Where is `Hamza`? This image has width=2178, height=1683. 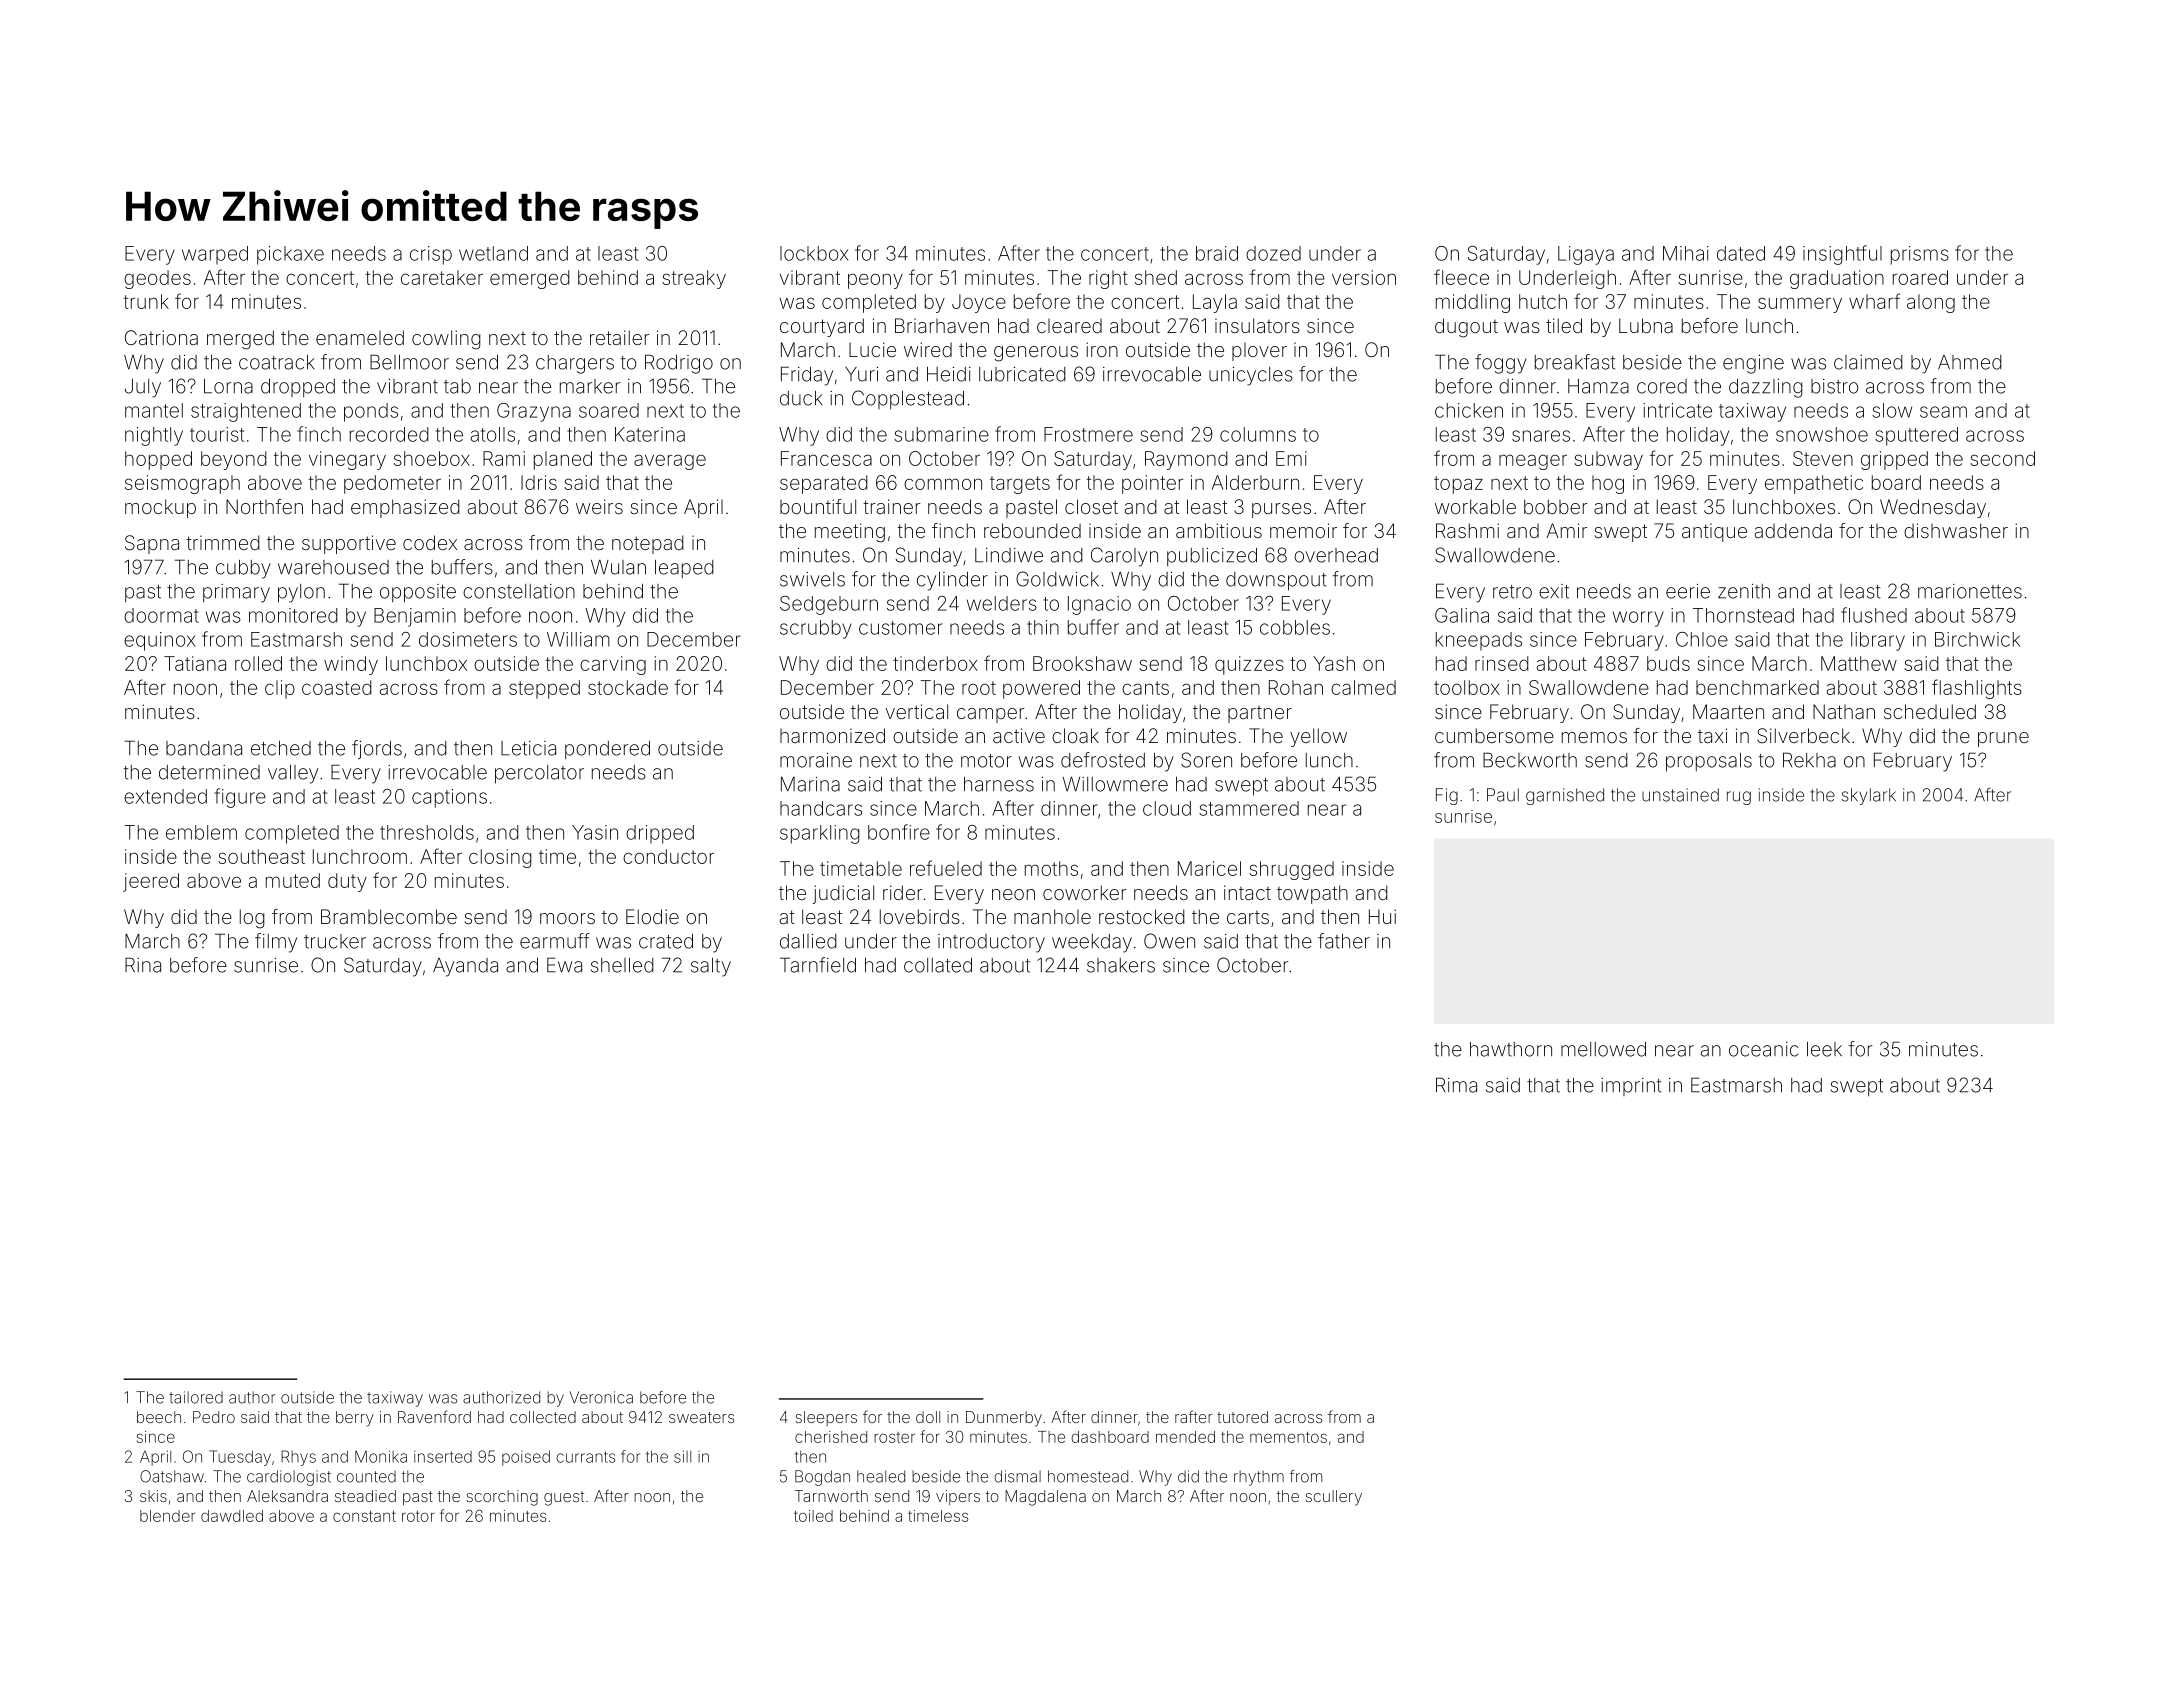
Hamza is located at coordinates (1598, 386).
